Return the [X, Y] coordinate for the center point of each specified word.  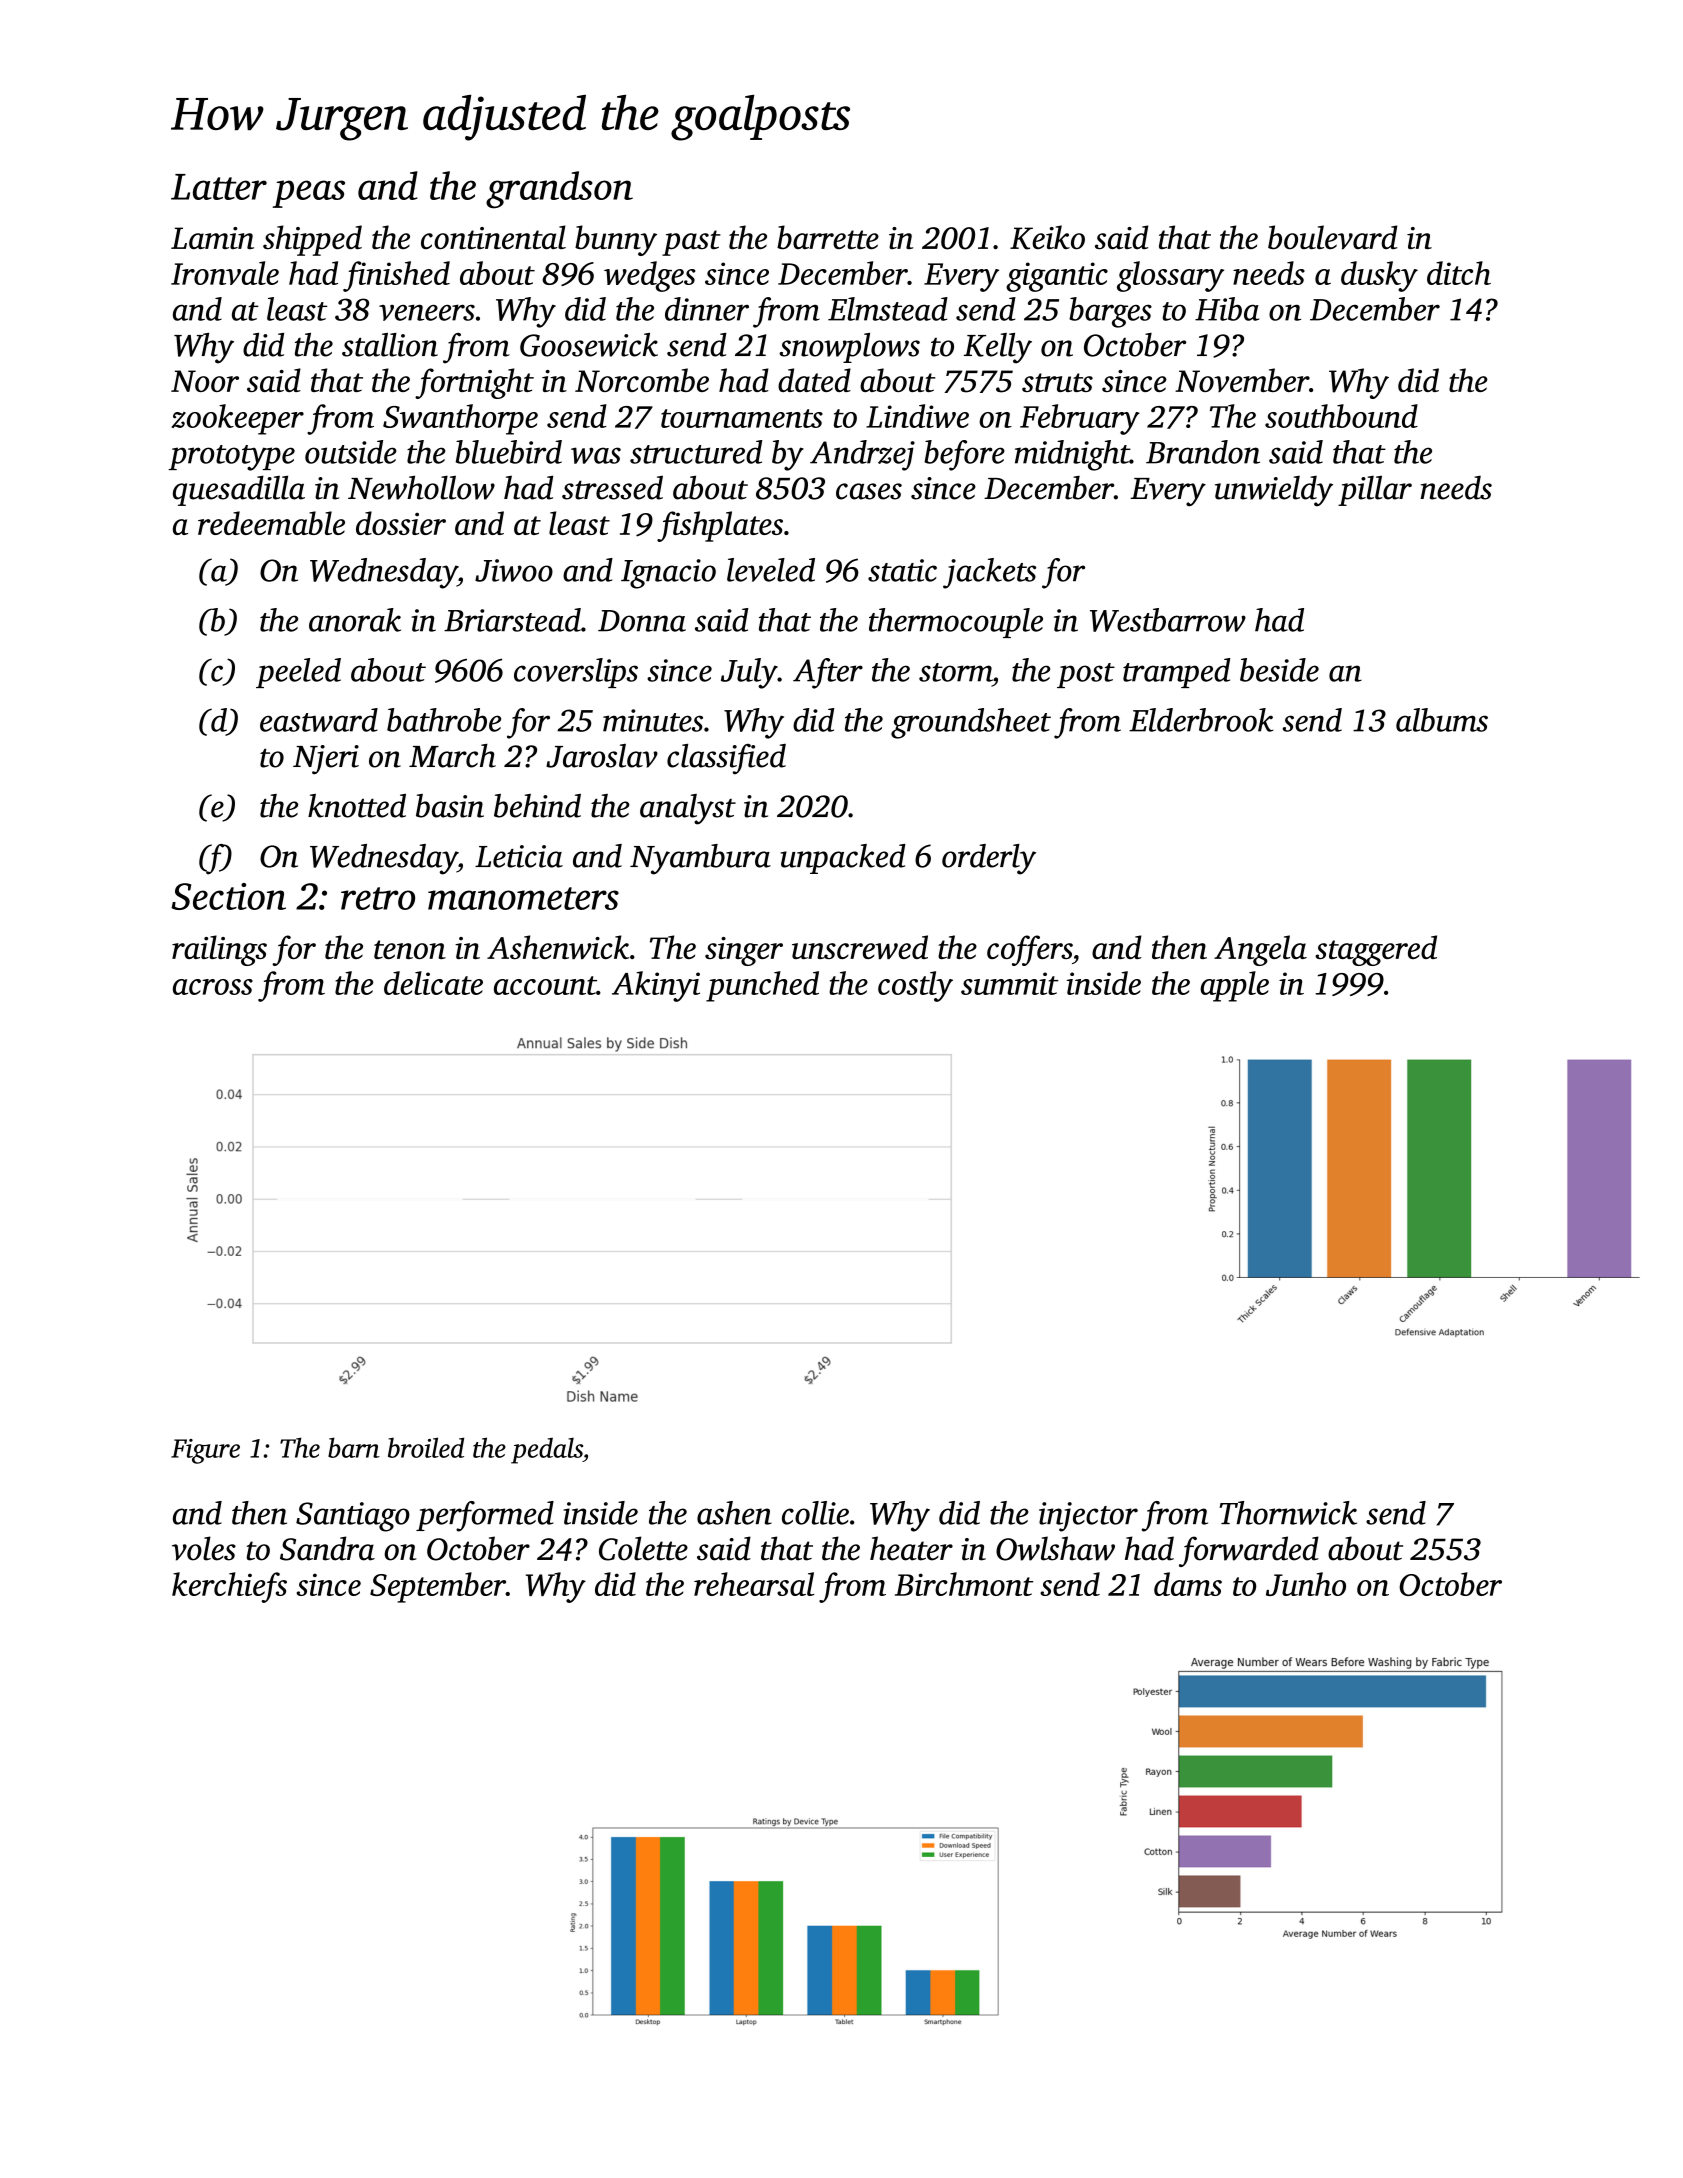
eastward [319, 720]
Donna [642, 621]
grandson [559, 190]
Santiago [353, 1517]
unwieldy [1274, 490]
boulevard [1333, 237]
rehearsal [754, 1584]
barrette [828, 237]
